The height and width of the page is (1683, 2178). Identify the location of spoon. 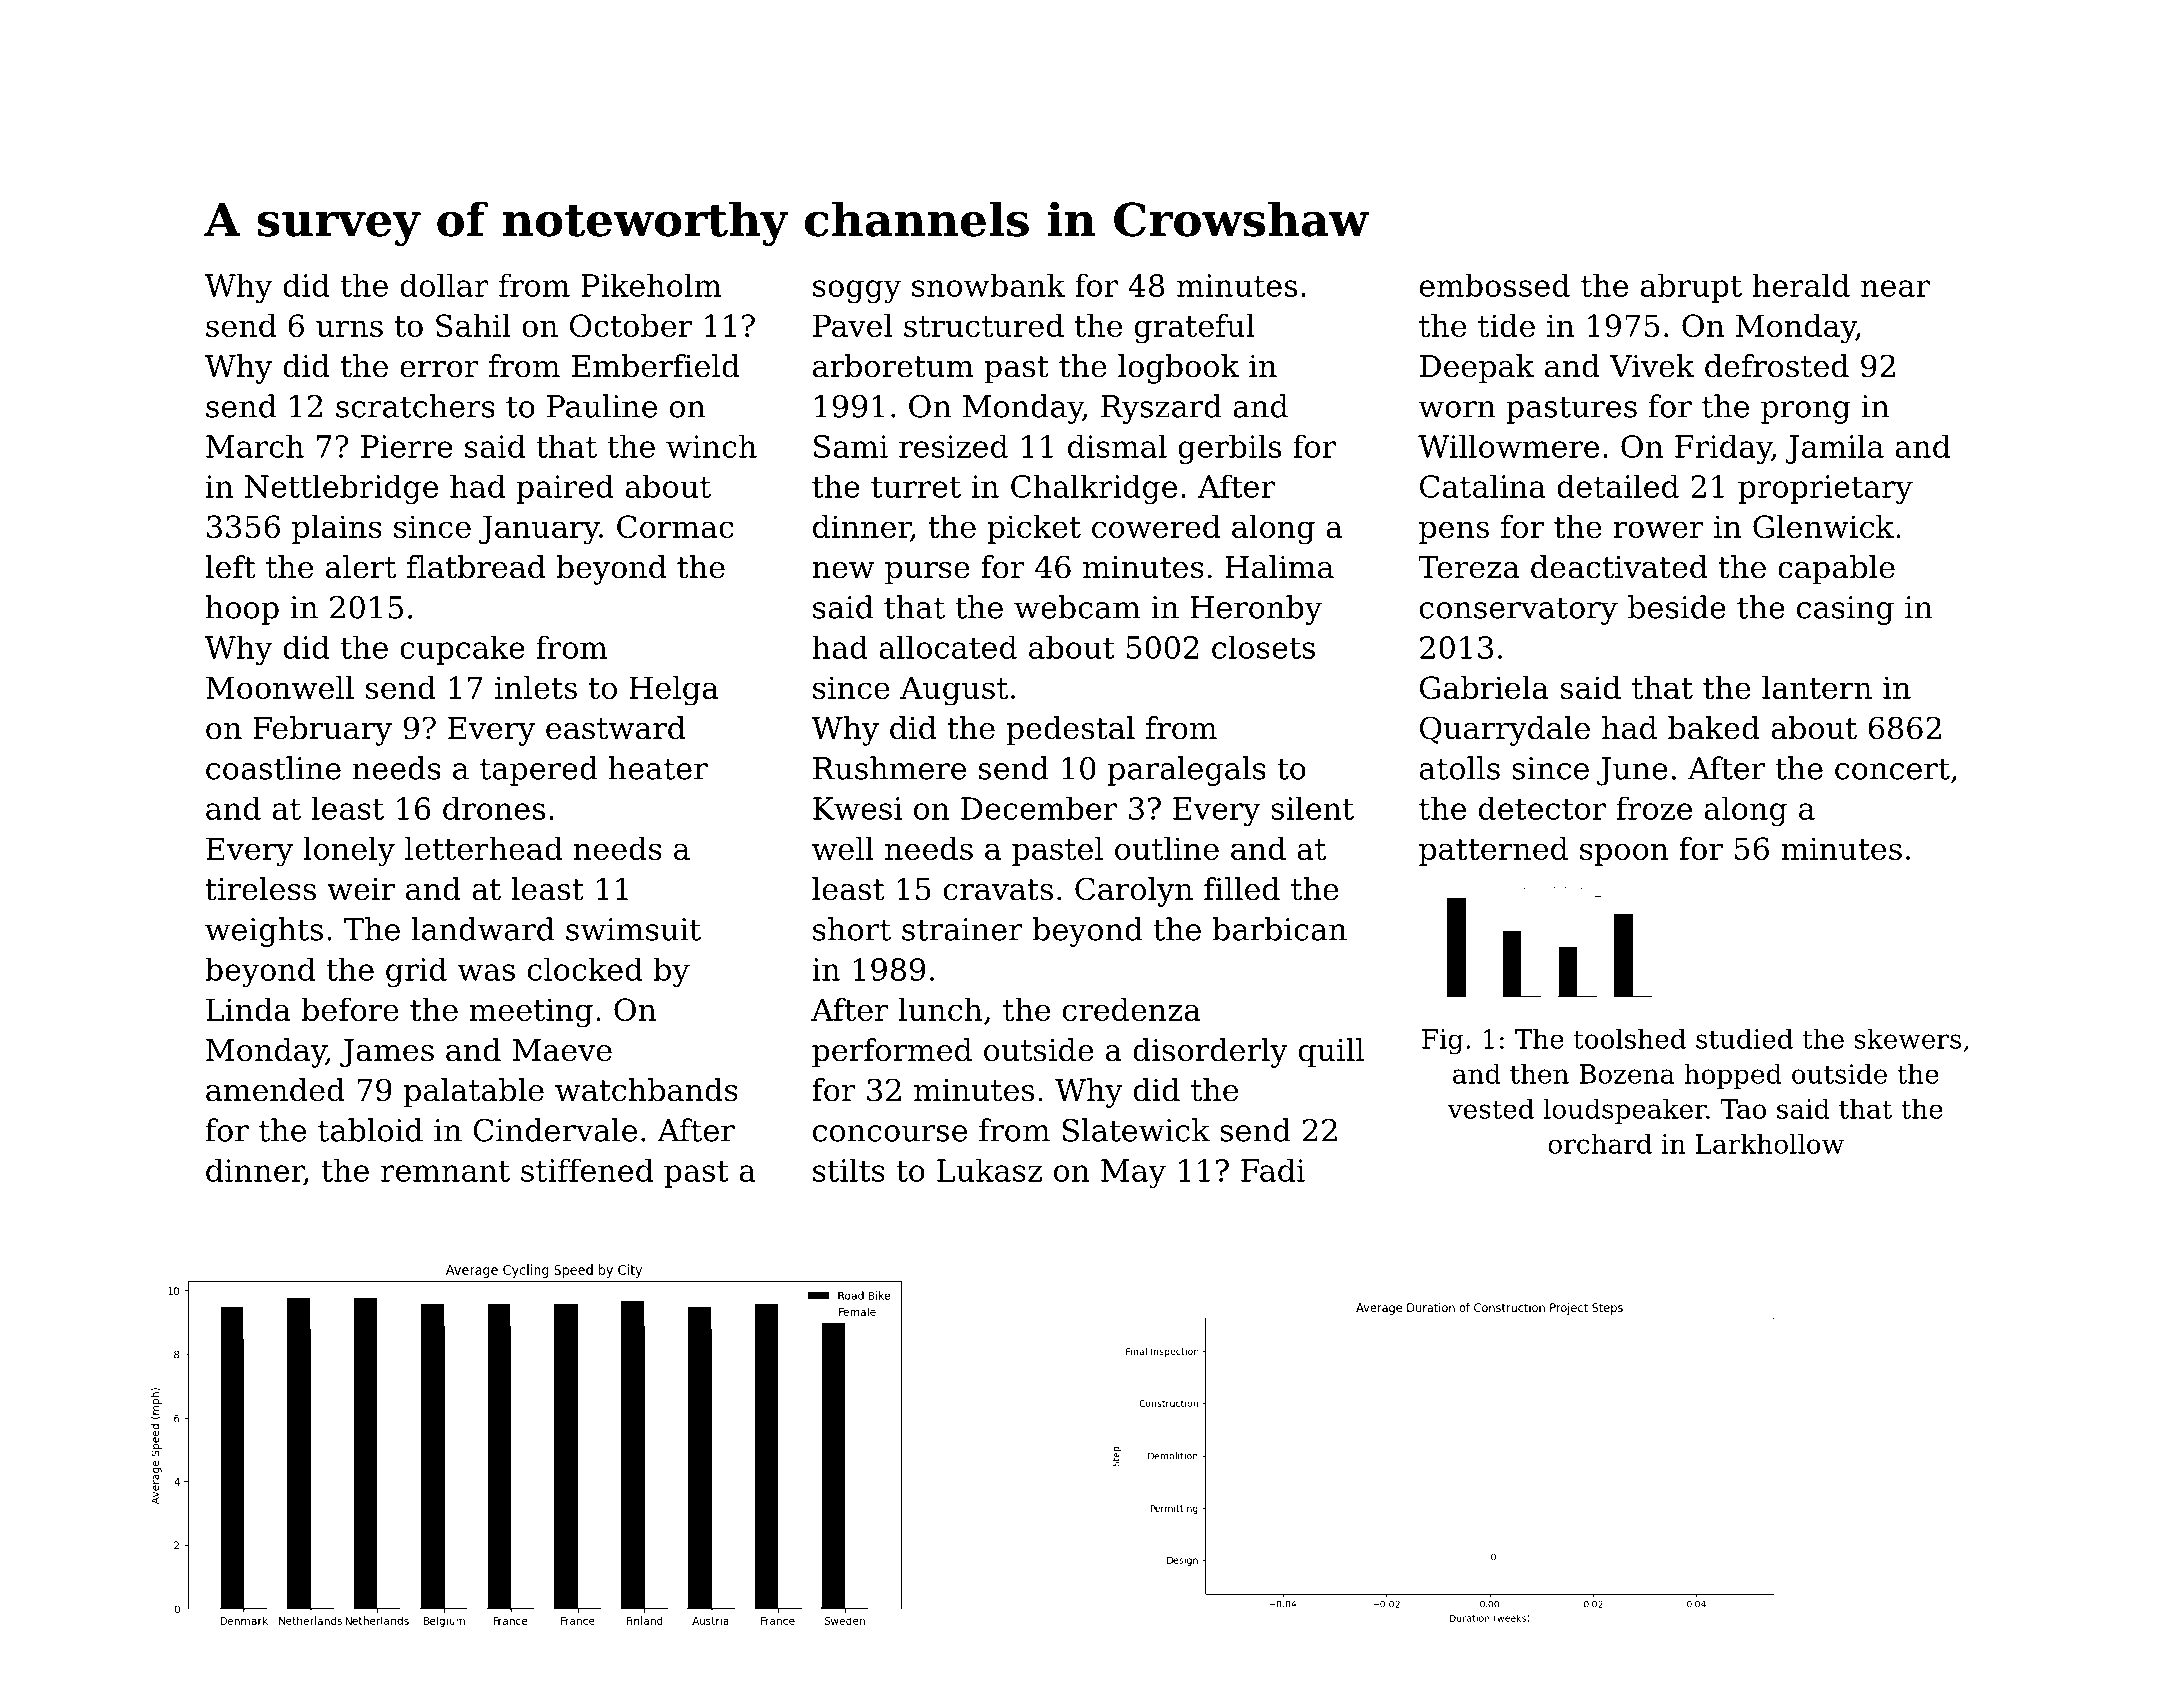
(1624, 854).
